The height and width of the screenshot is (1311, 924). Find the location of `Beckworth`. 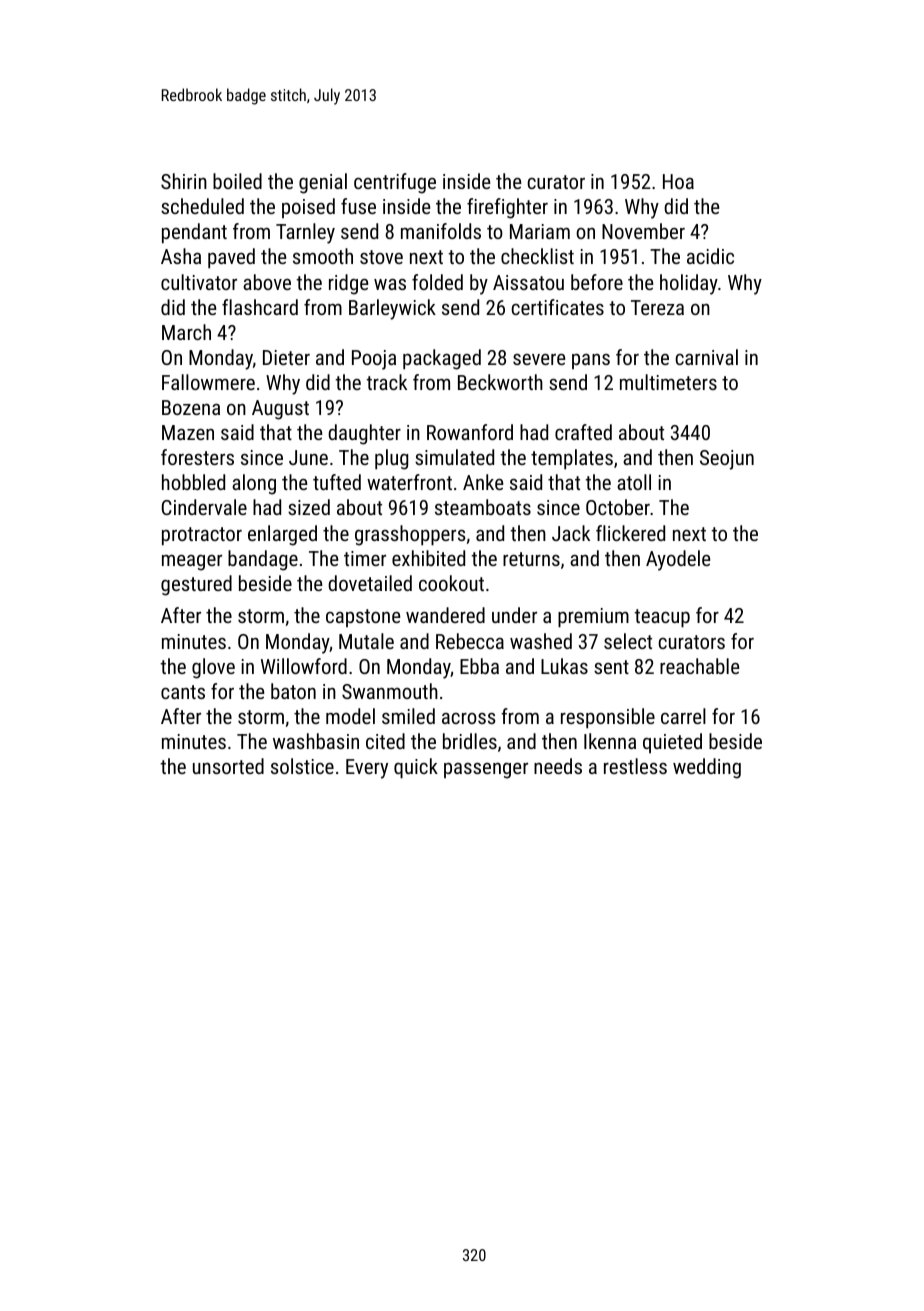

Beckworth is located at coordinates (500, 382).
